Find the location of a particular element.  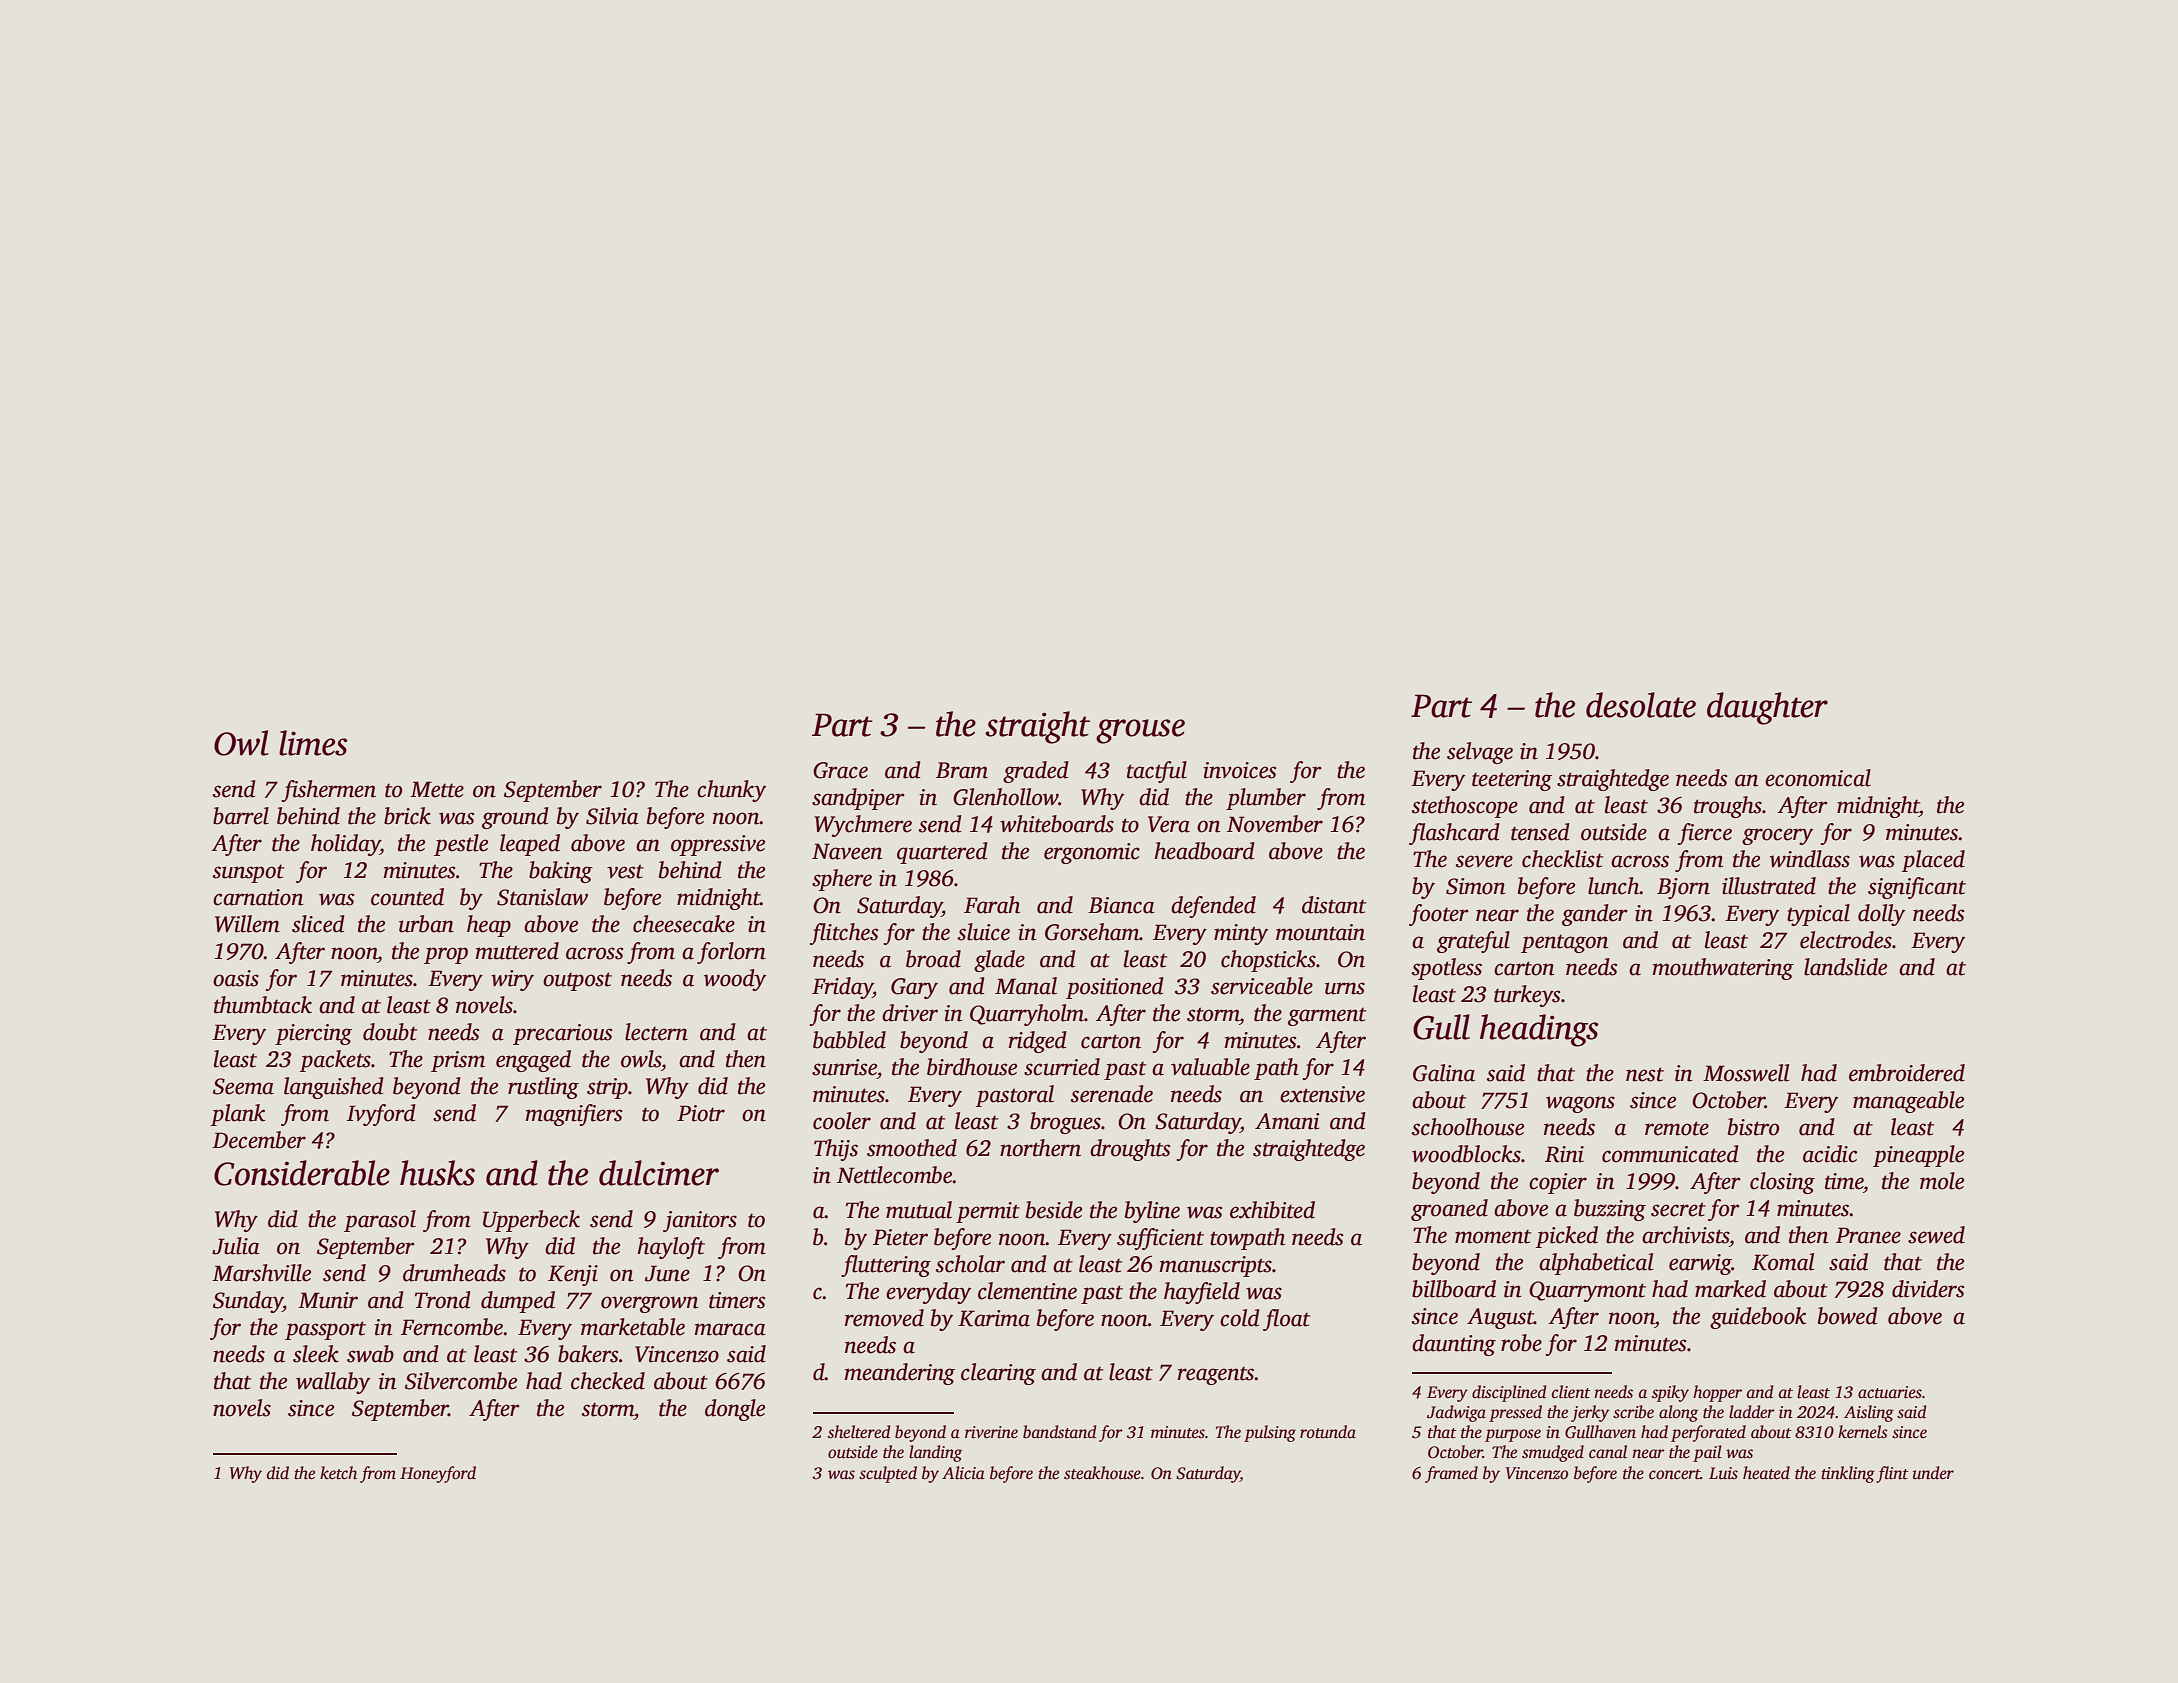

maraca is located at coordinates (730, 1329).
